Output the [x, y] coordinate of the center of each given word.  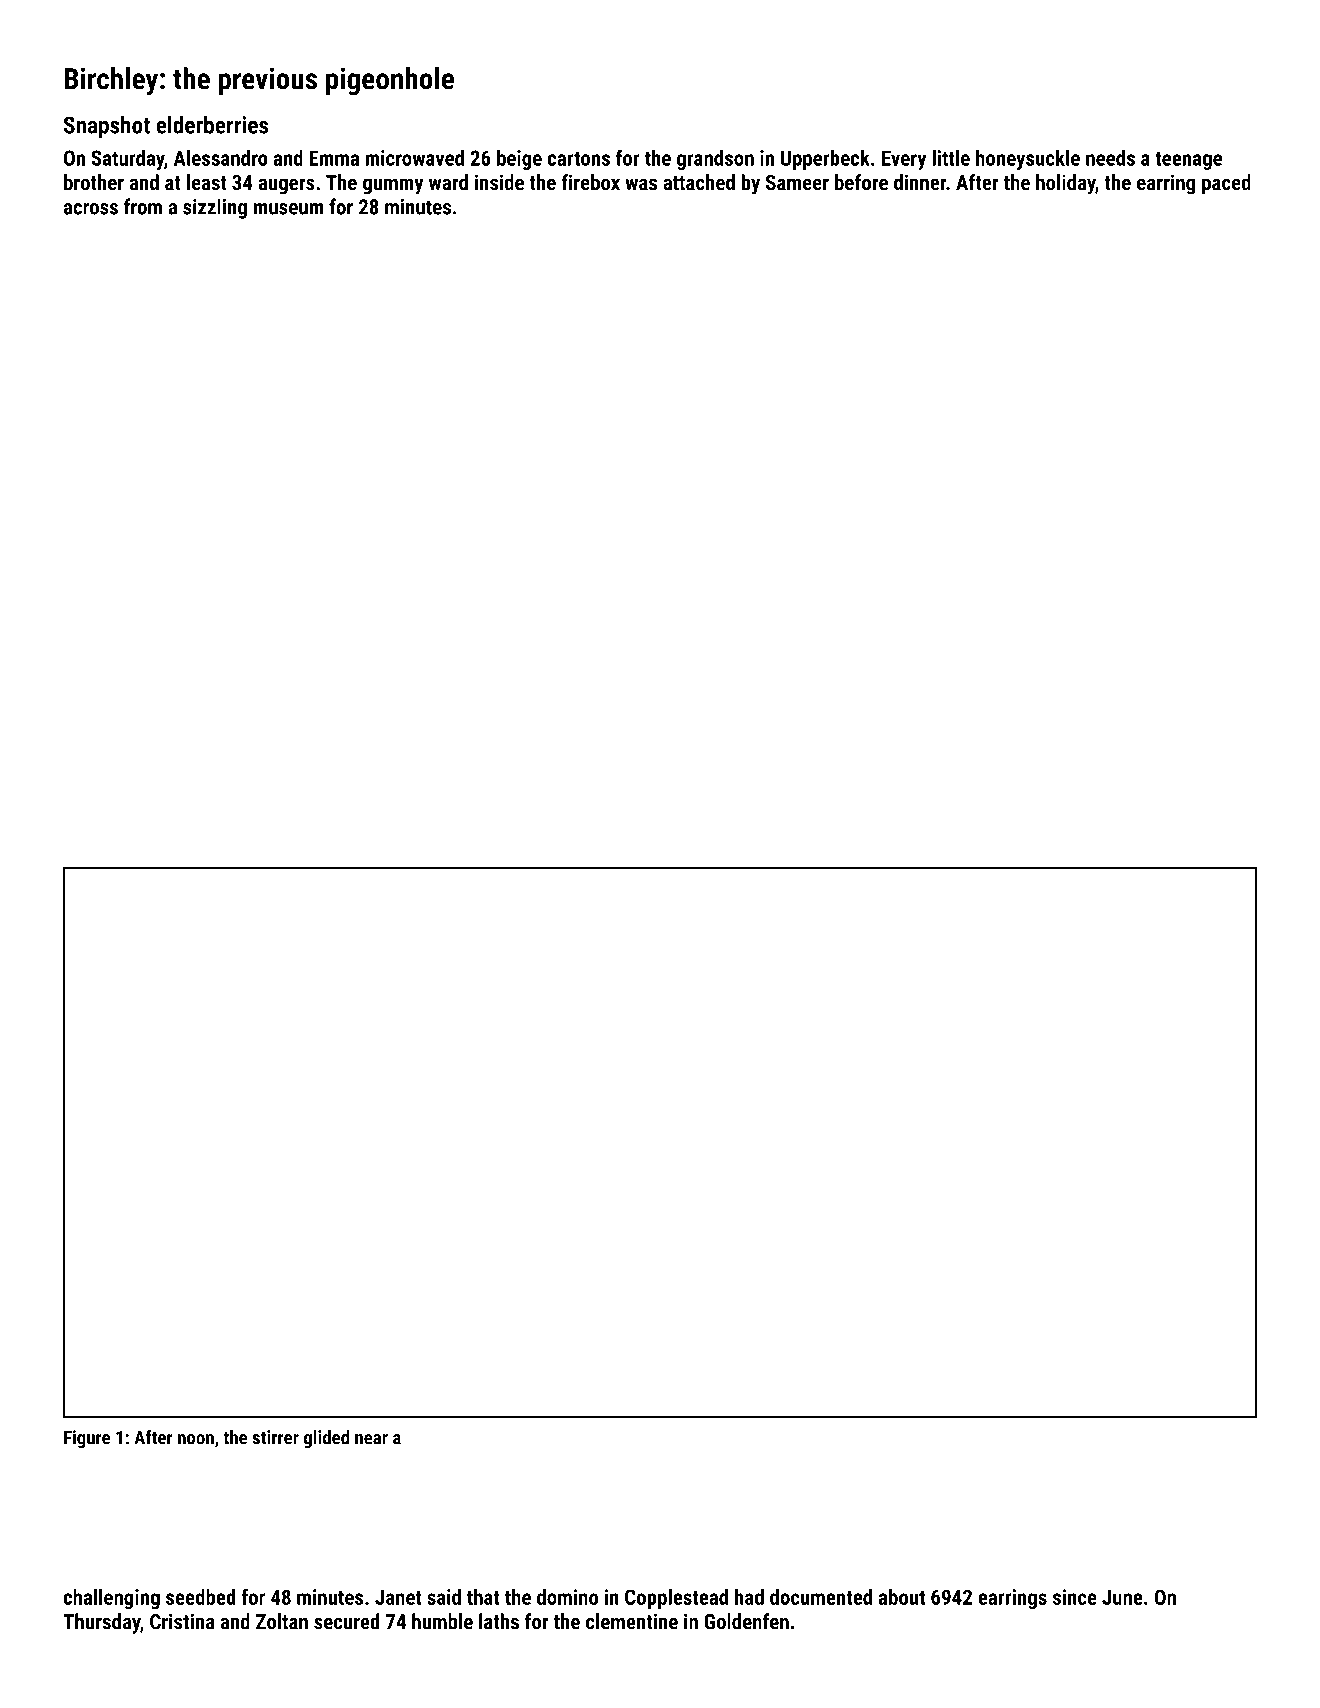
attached [699, 182]
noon [196, 1439]
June [1122, 1597]
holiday [1065, 184]
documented [821, 1597]
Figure [87, 1439]
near [371, 1439]
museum [288, 209]
